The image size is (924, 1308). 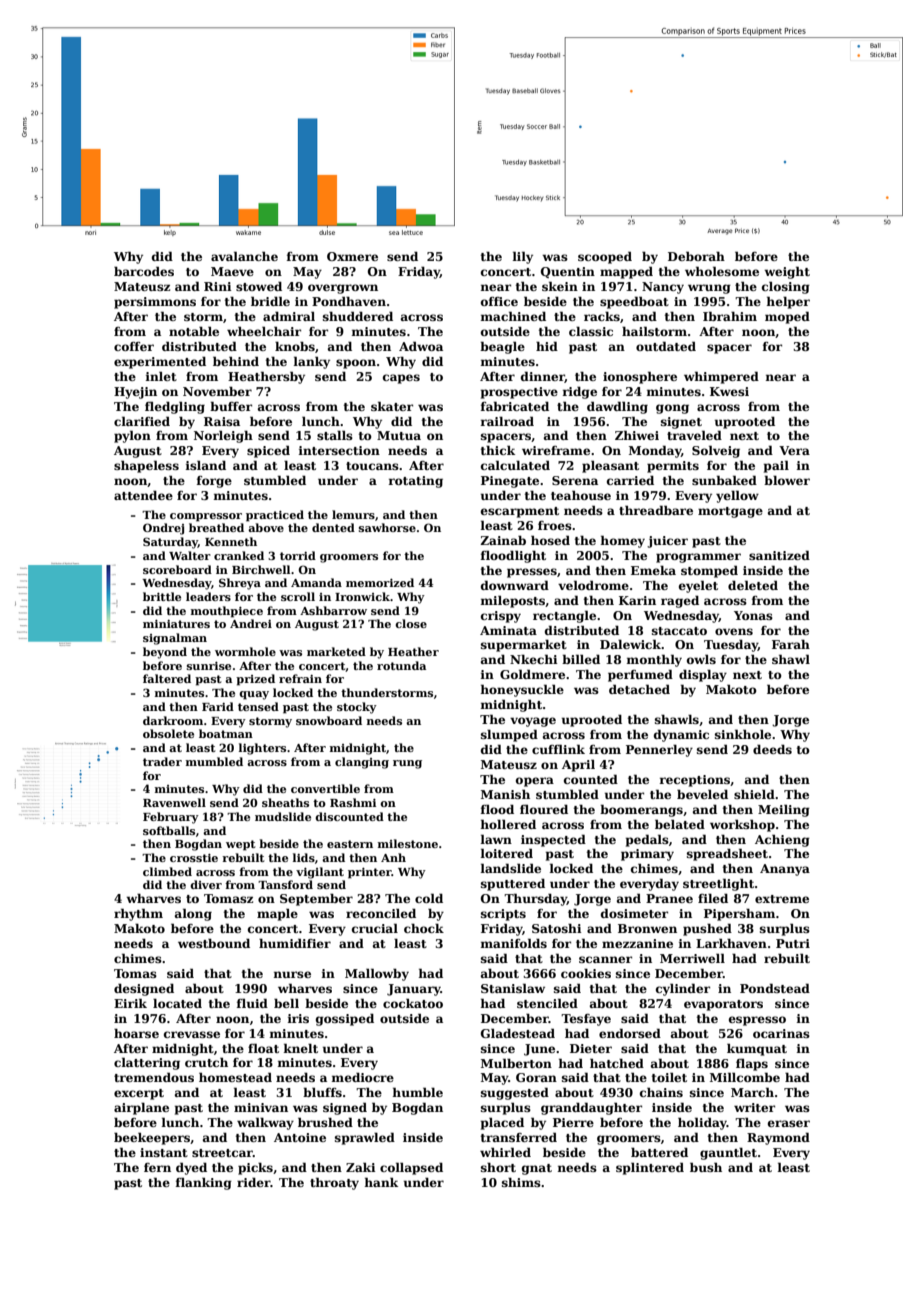 What do you see at coordinates (175, 639) in the page?
I see `signalman` at bounding box center [175, 639].
